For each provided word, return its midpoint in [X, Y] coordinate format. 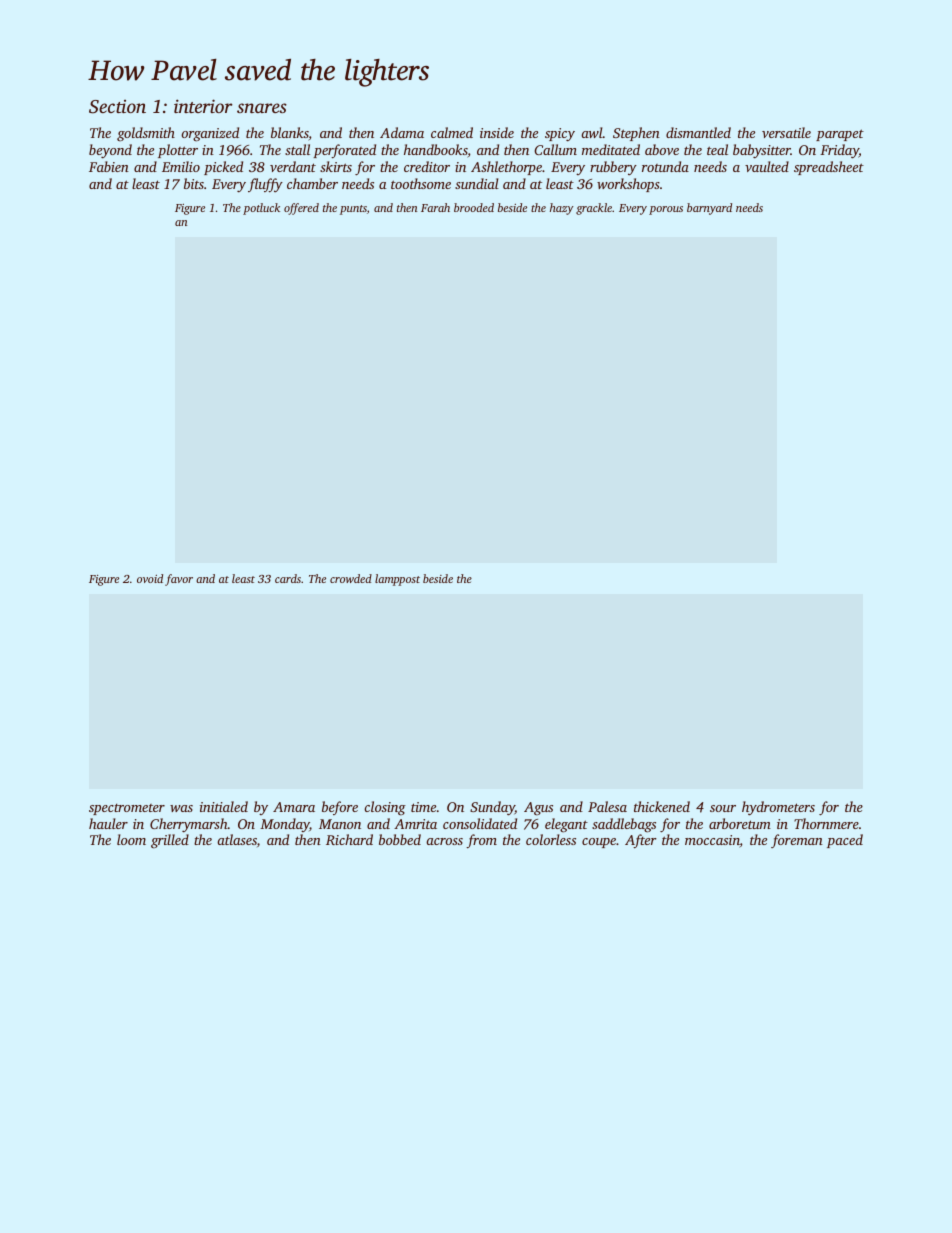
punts [353, 210]
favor [179, 580]
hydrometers [778, 808]
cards [288, 578]
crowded [351, 578]
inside [497, 132]
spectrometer [127, 809]
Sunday [492, 808]
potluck [261, 209]
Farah [435, 207]
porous [666, 210]
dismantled [698, 132]
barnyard [709, 209]
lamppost [397, 580]
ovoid [150, 578]
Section [117, 107]
